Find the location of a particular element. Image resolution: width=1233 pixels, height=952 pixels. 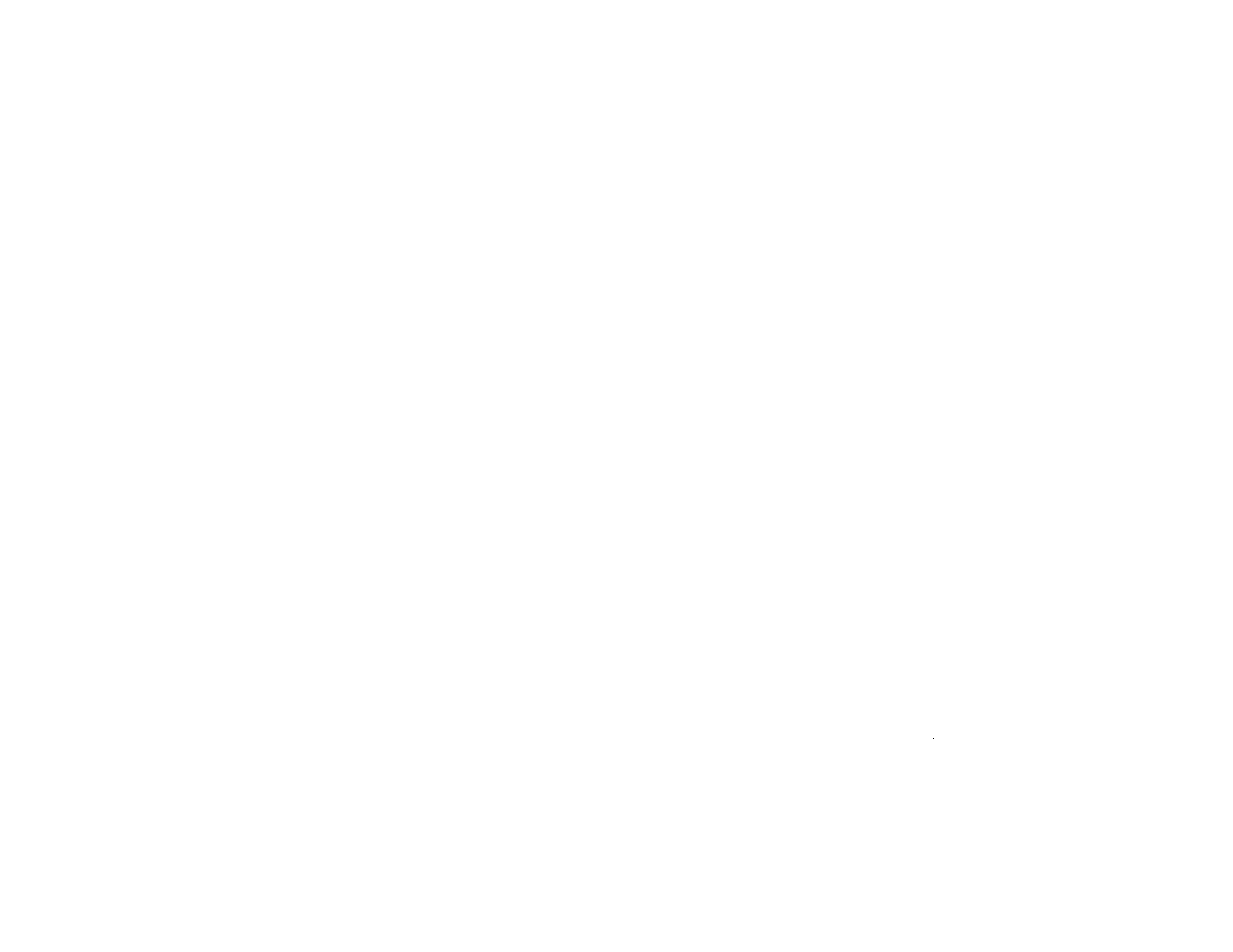

mules is located at coordinates (1145, 875).
